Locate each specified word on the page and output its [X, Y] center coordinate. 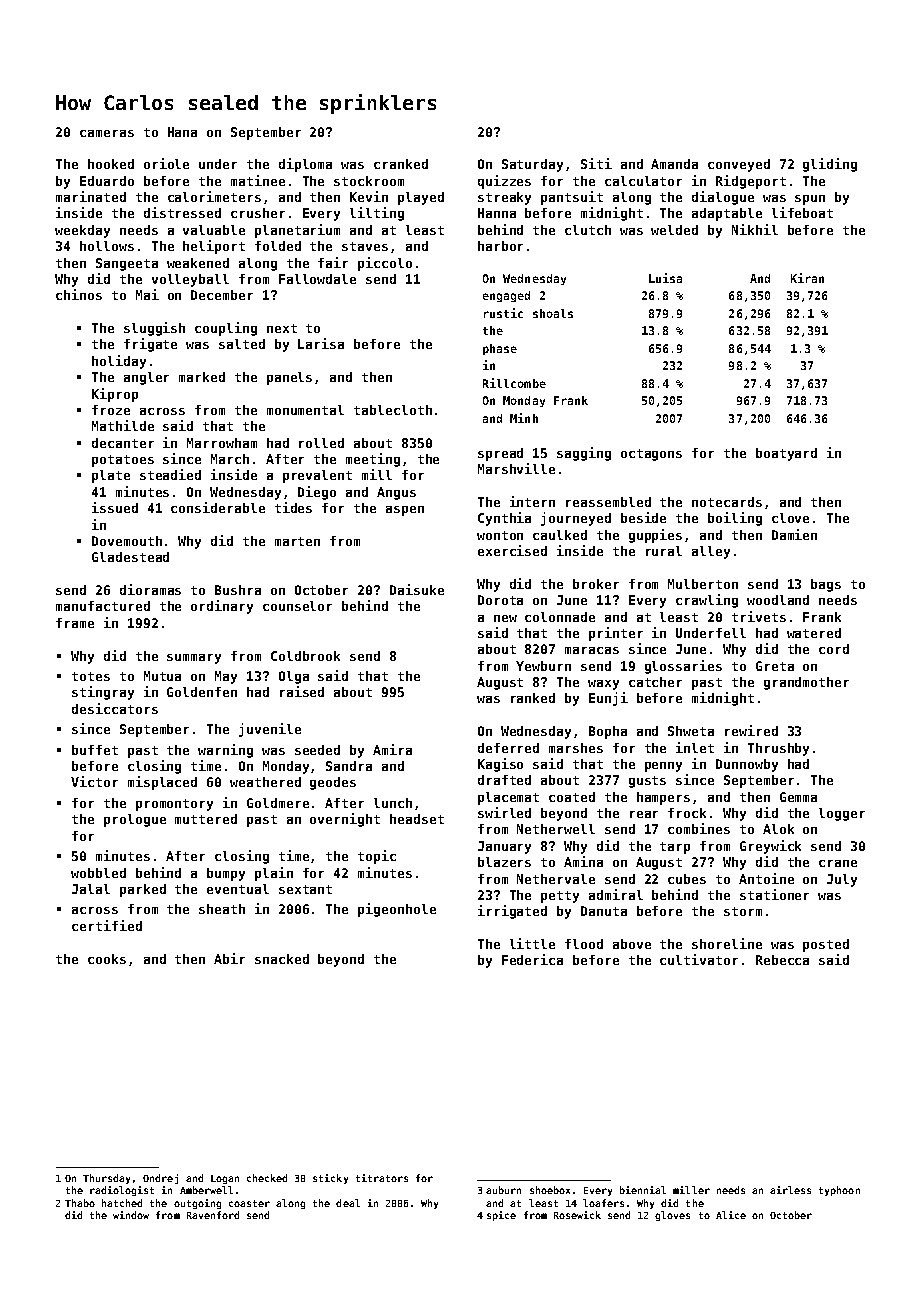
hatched [122, 1203]
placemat [508, 798]
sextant [305, 889]
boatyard [786, 454]
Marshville [516, 468]
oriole [166, 163]
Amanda [674, 164]
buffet [95, 750]
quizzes [504, 182]
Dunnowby [747, 765]
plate [111, 476]
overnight [345, 820]
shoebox [550, 1190]
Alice [731, 1215]
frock [687, 813]
